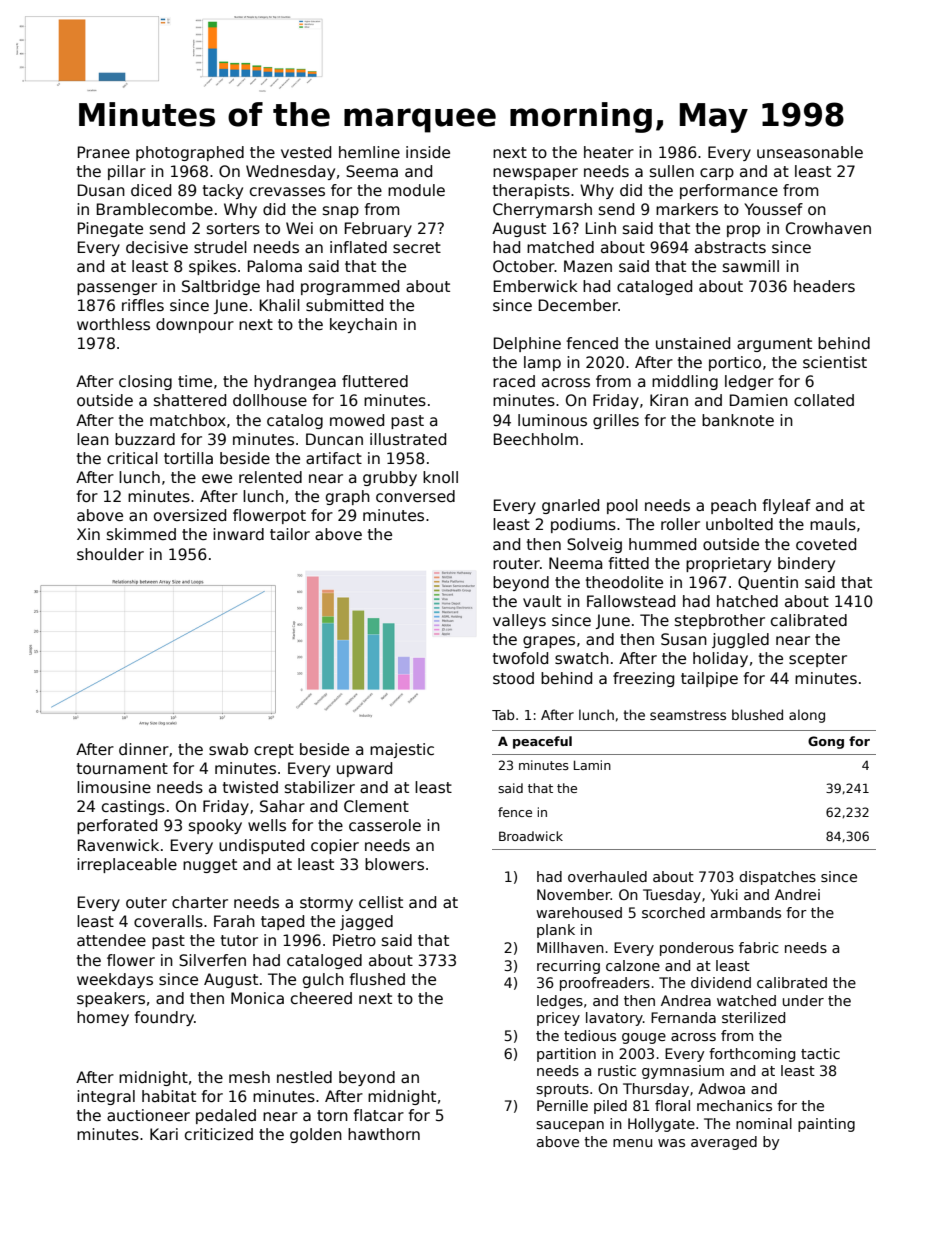 The image size is (952, 1233). I want to click on Pranee, so click(104, 152).
